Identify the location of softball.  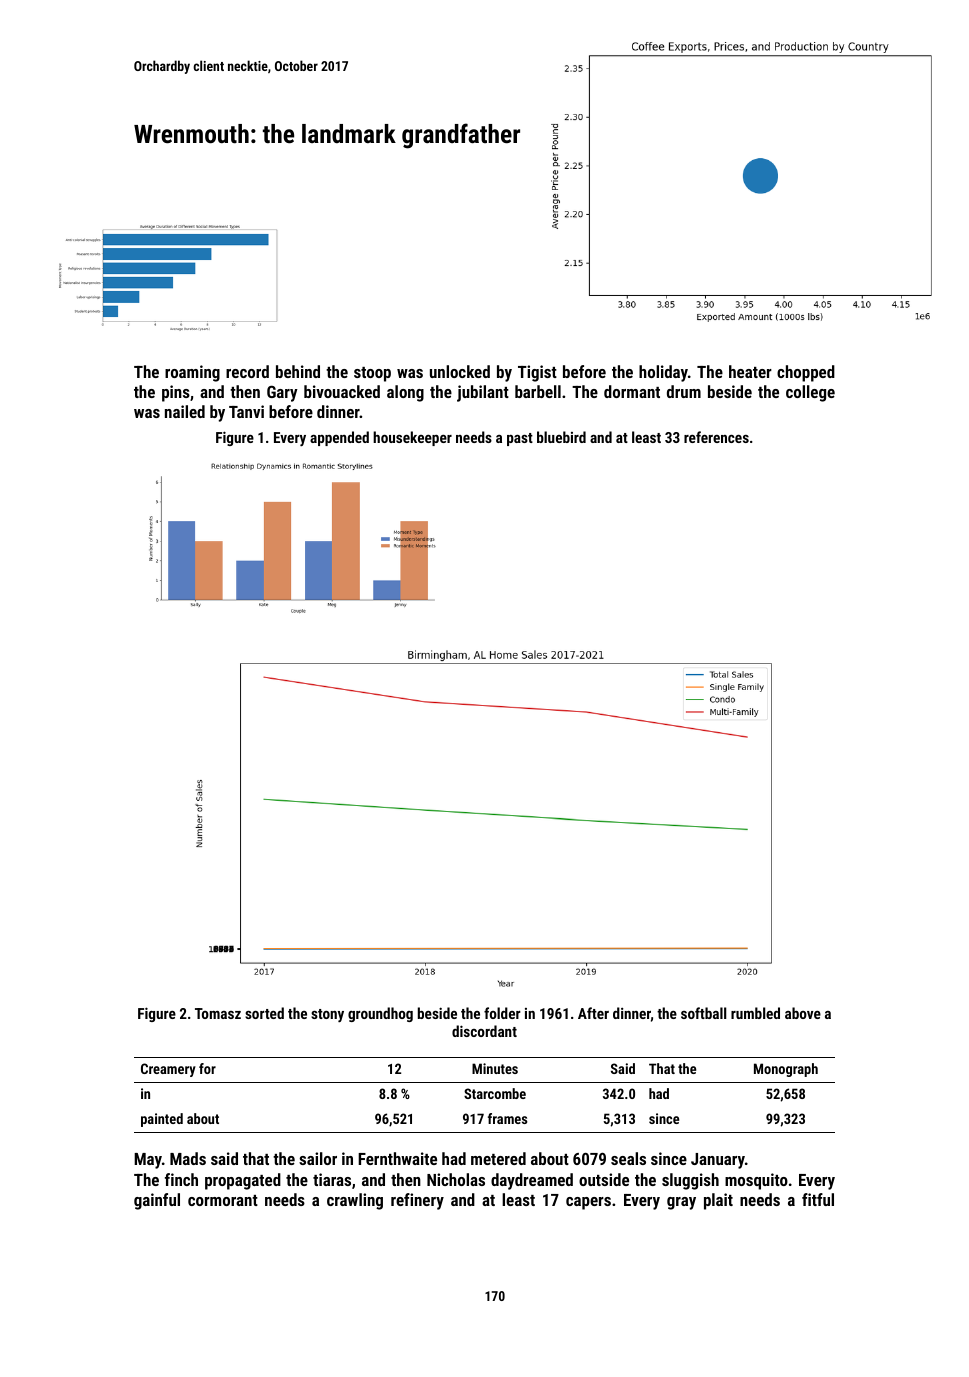
(703, 1013).
